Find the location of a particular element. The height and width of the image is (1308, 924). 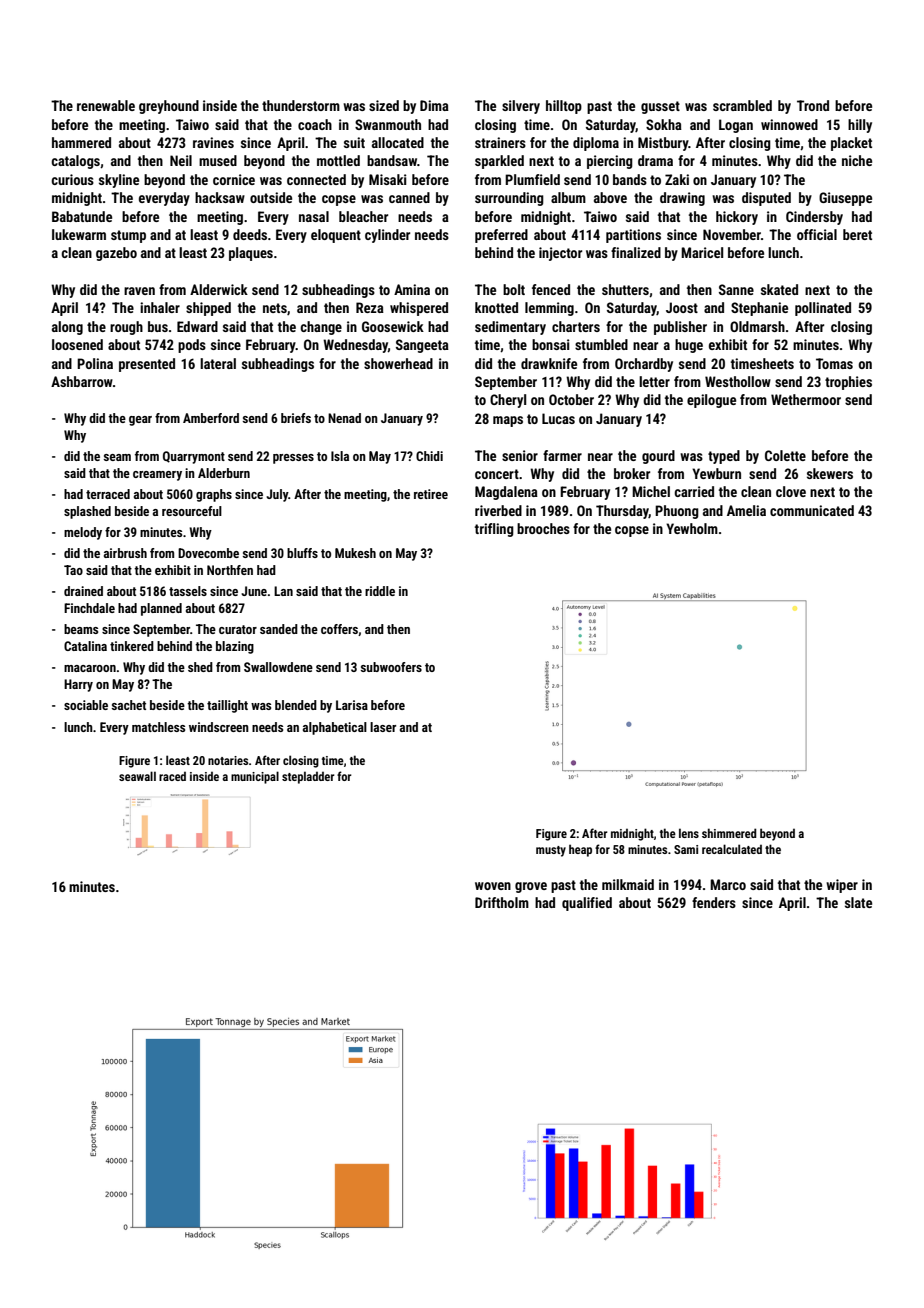

Trond is located at coordinates (813, 105).
